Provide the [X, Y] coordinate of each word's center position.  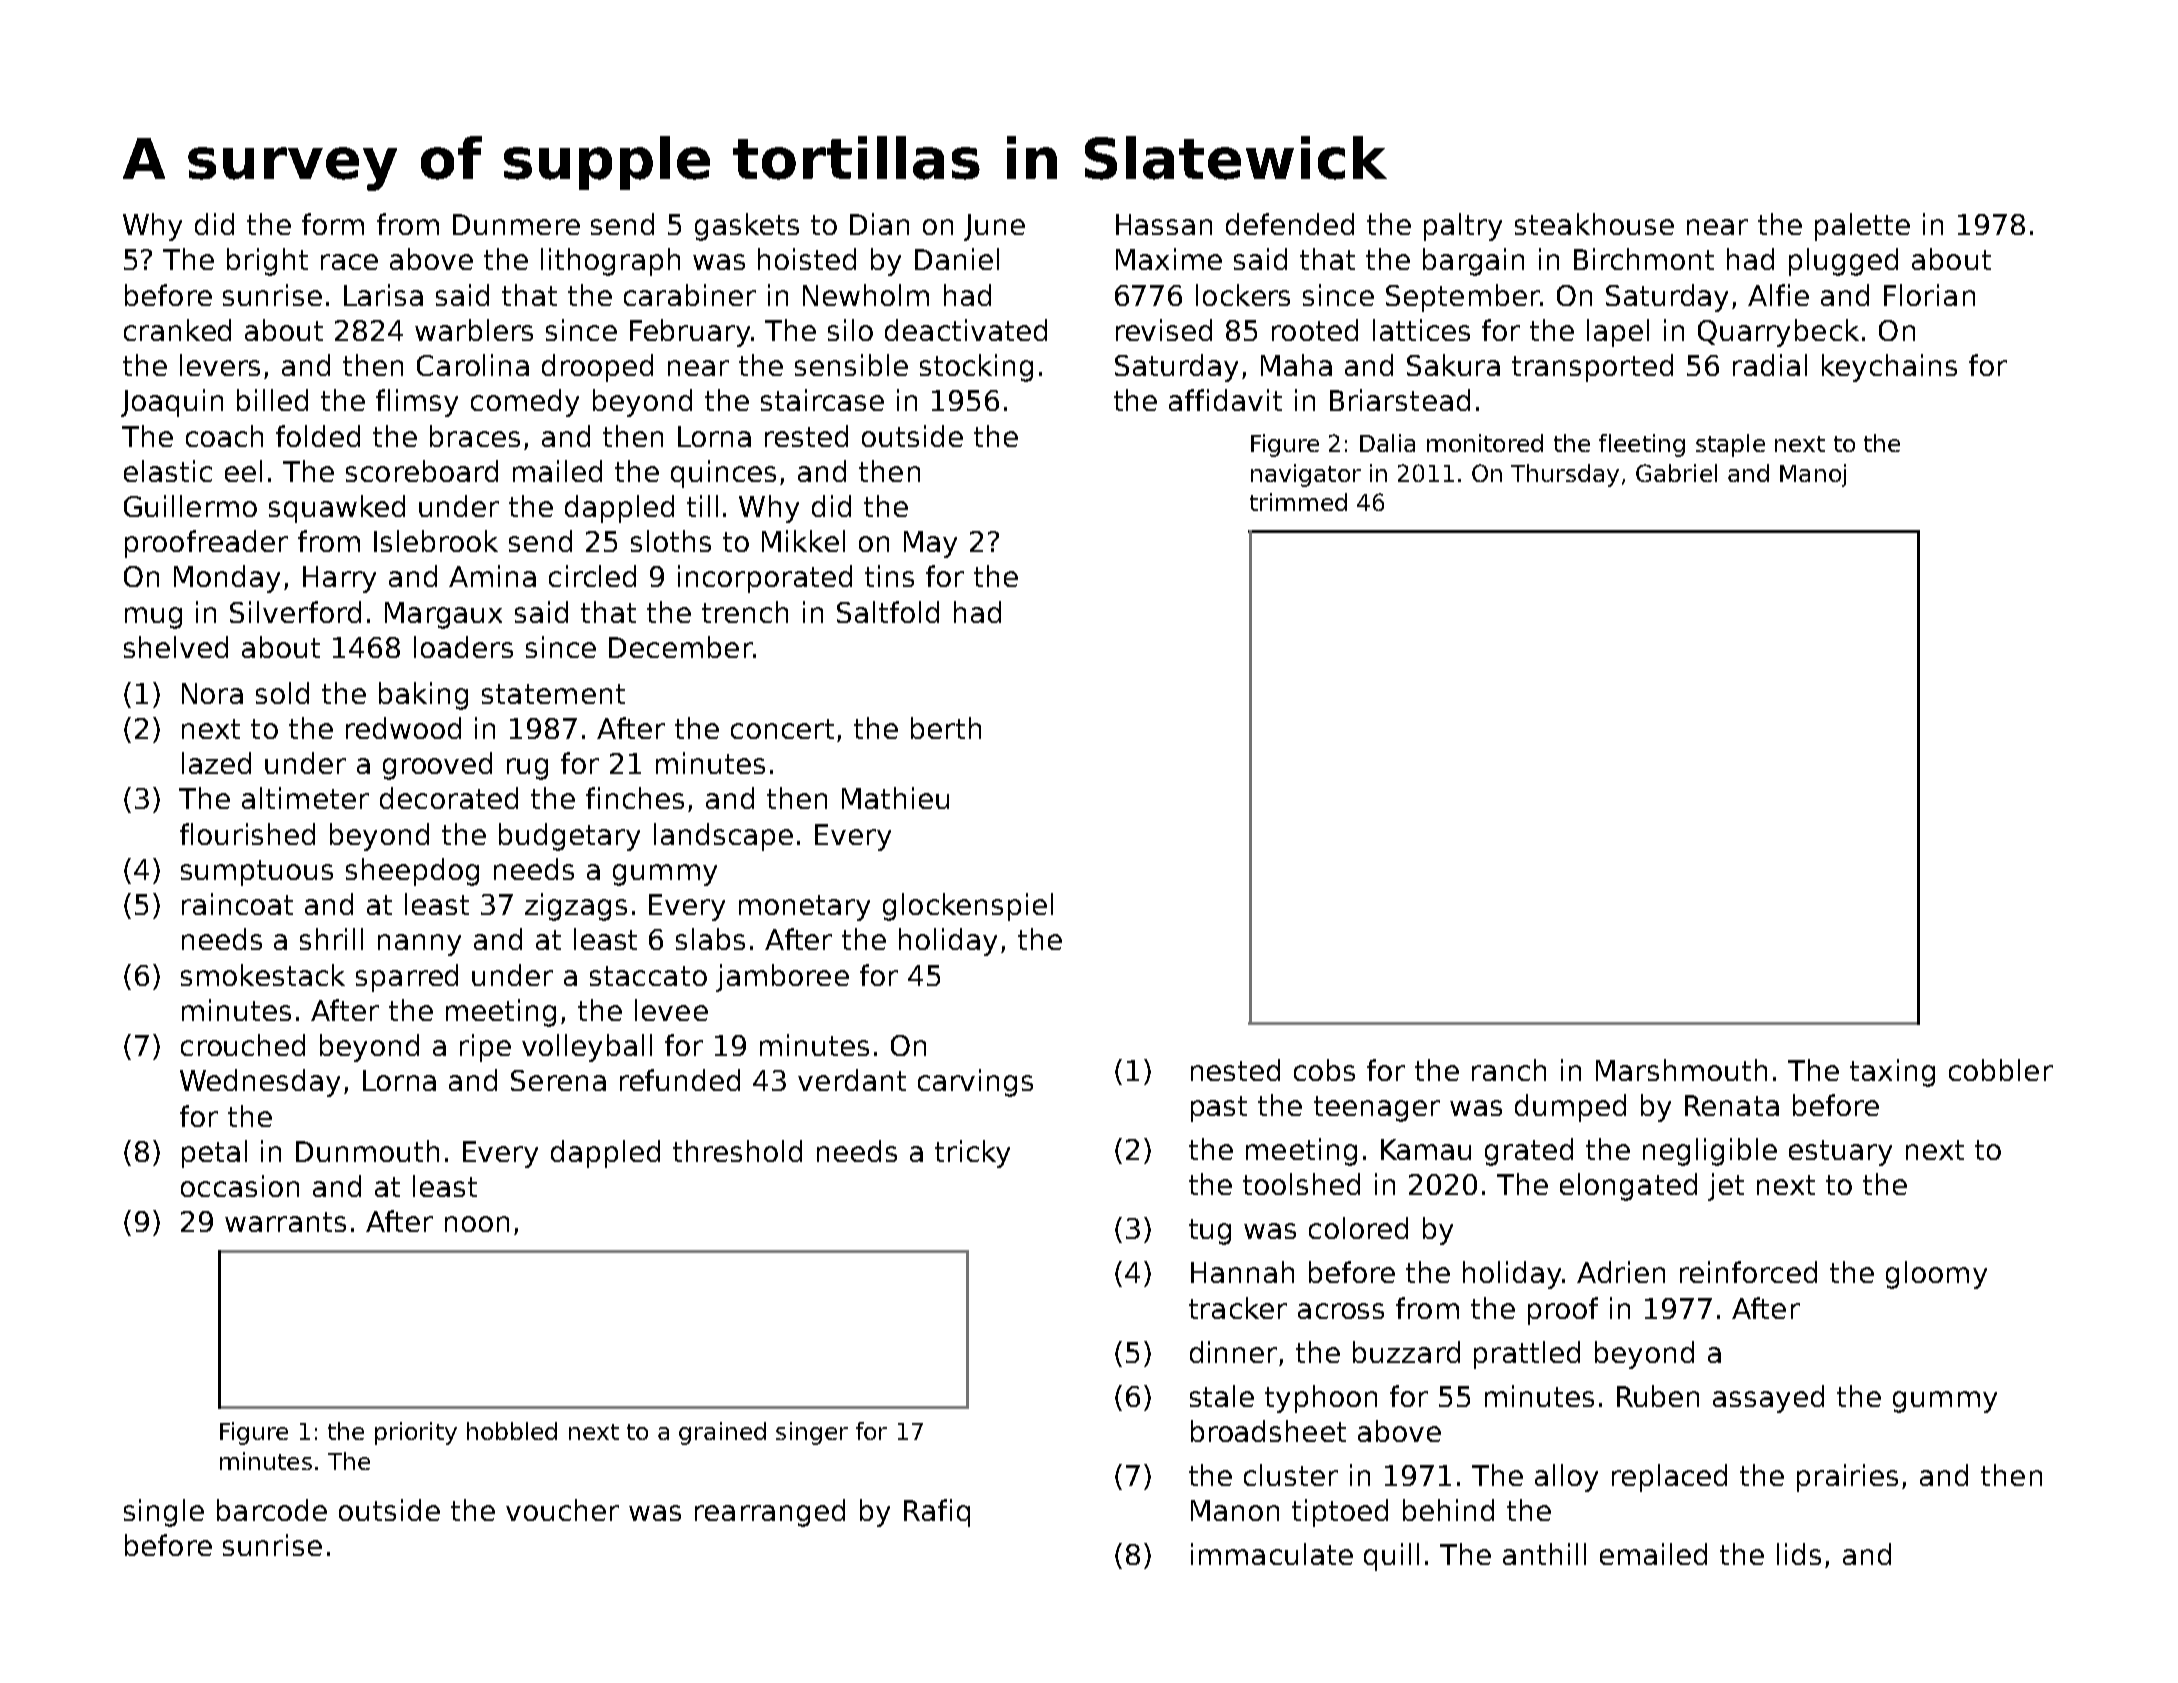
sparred [407, 978]
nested [1235, 1070]
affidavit [1225, 400]
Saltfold [888, 612]
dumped [1570, 1108]
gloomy [1936, 1275]
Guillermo [190, 506]
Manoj [1813, 475]
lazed [216, 763]
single [164, 1513]
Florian [1929, 295]
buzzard [1406, 1352]
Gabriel [1676, 473]
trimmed [1298, 502]
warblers [474, 330]
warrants [285, 1222]
